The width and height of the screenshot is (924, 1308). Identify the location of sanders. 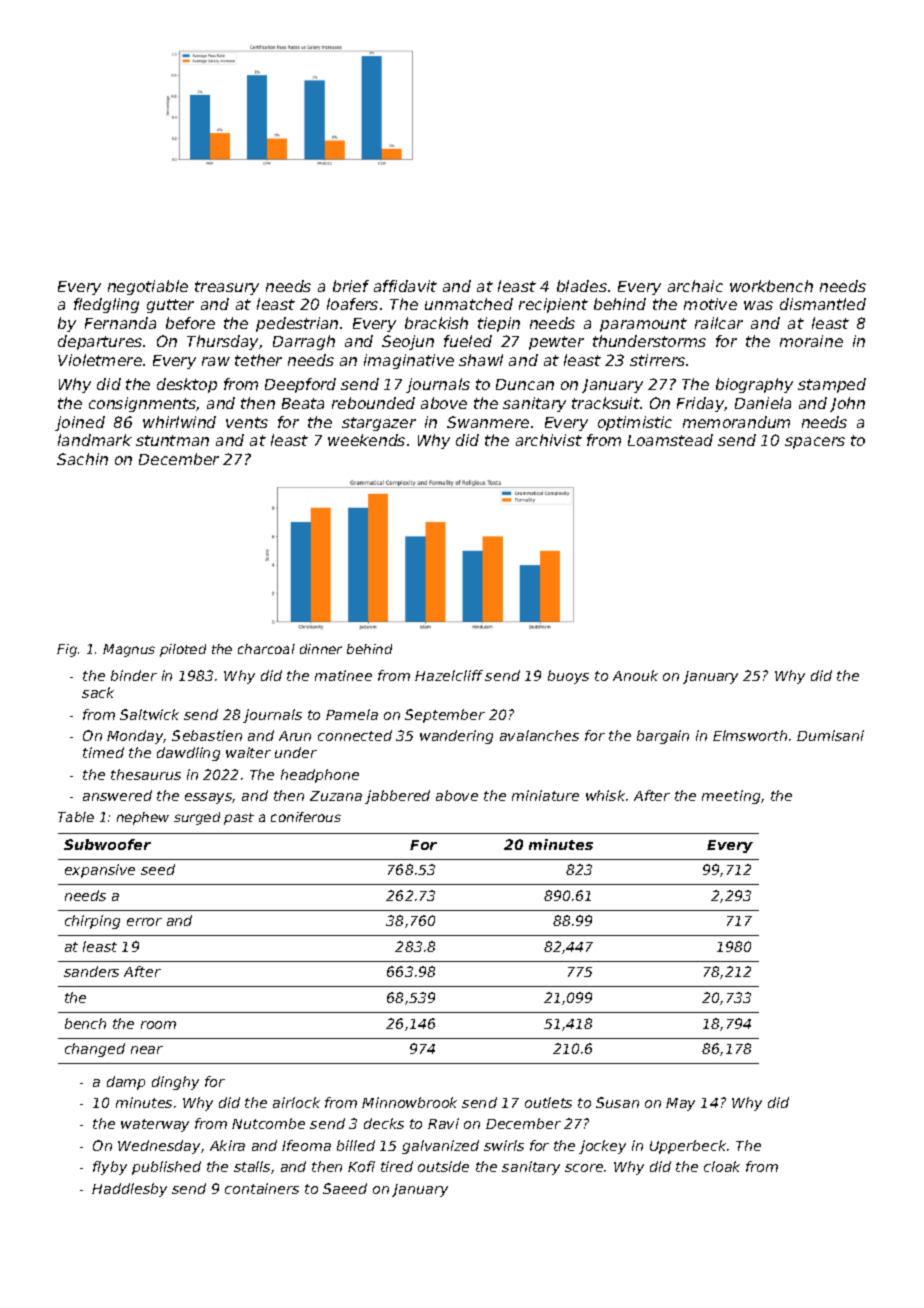
(91, 971).
